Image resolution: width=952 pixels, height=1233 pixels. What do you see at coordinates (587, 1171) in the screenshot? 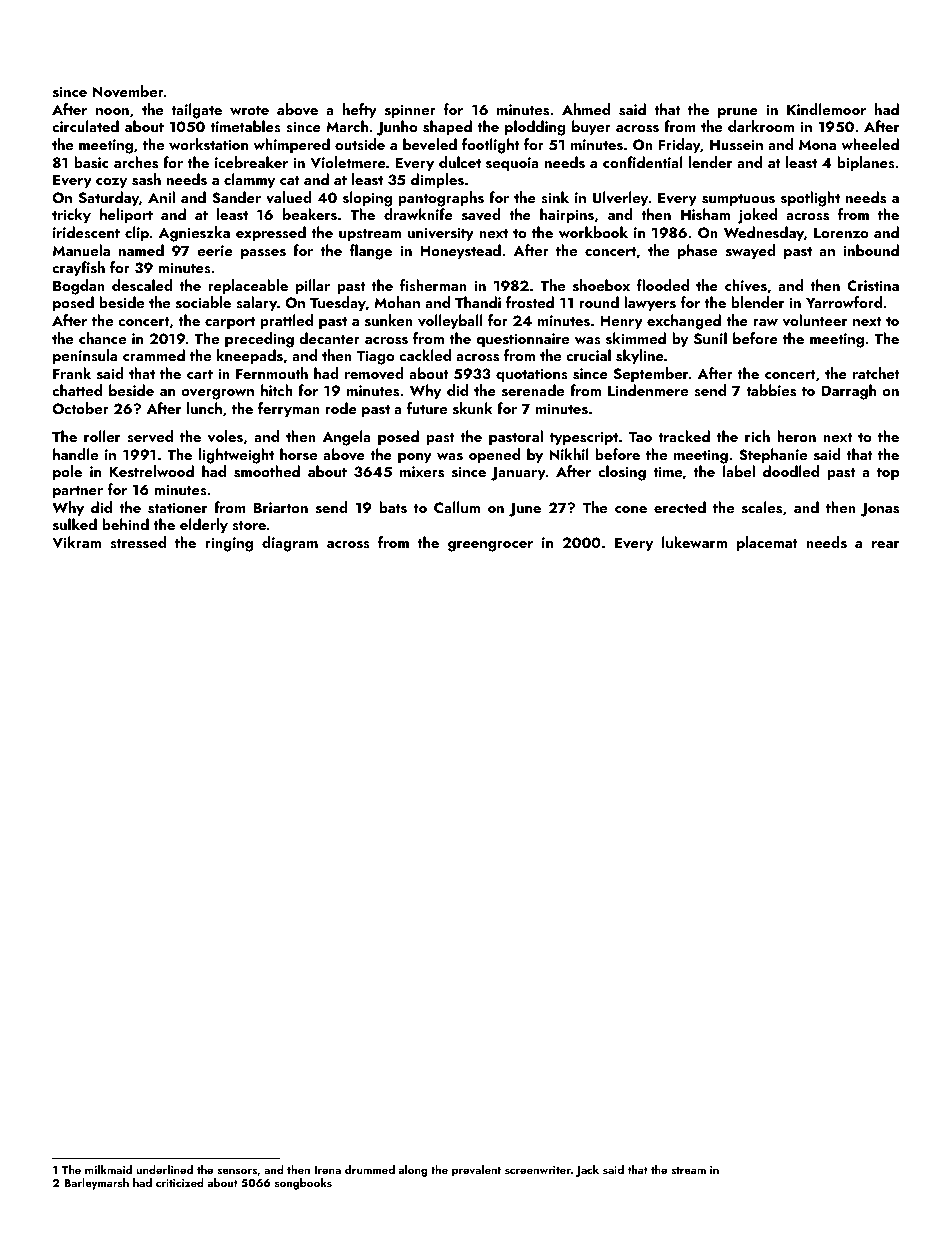
I see `Jack` at bounding box center [587, 1171].
